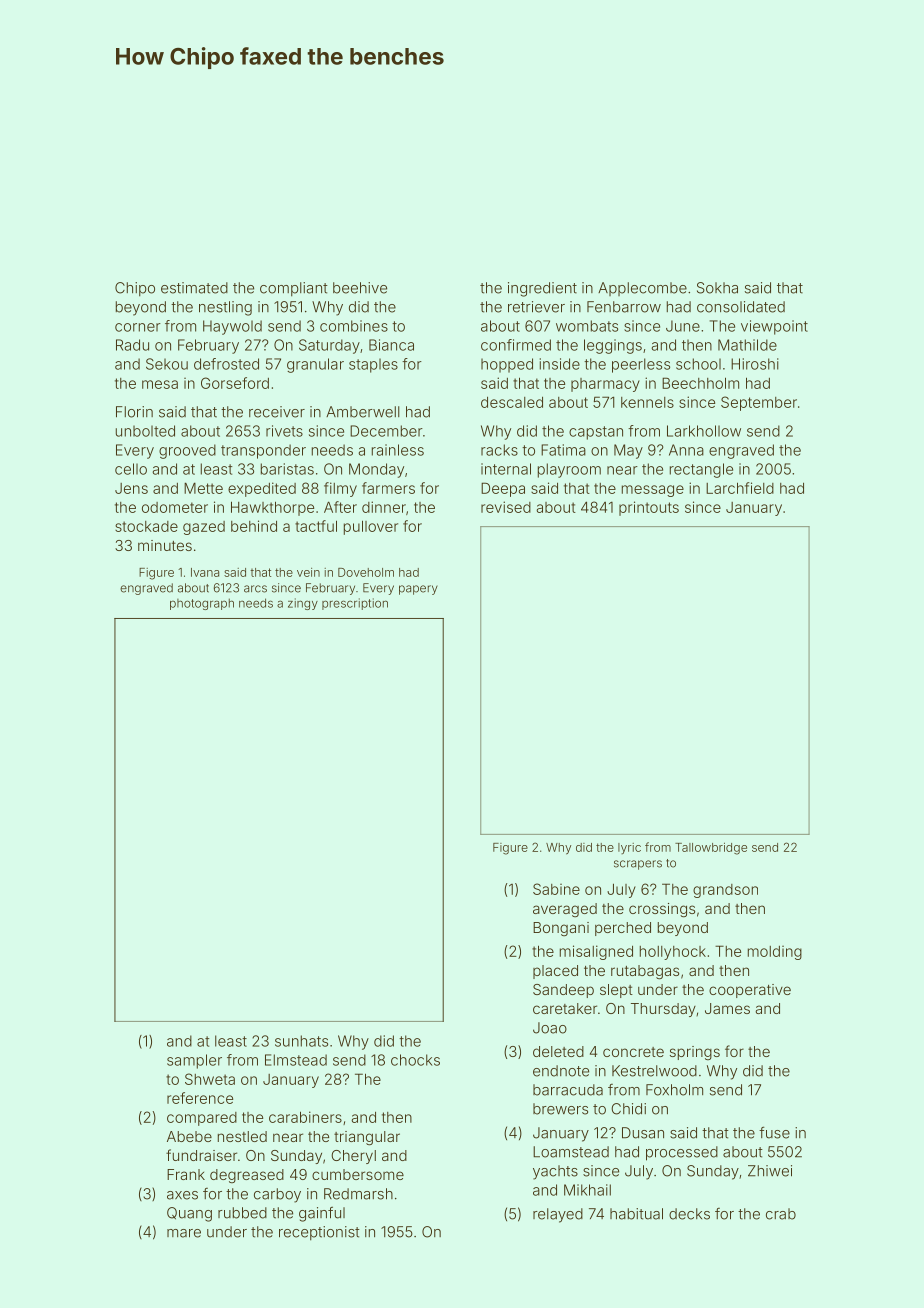  Describe the element at coordinates (418, 590) in the screenshot. I see `papery` at that location.
